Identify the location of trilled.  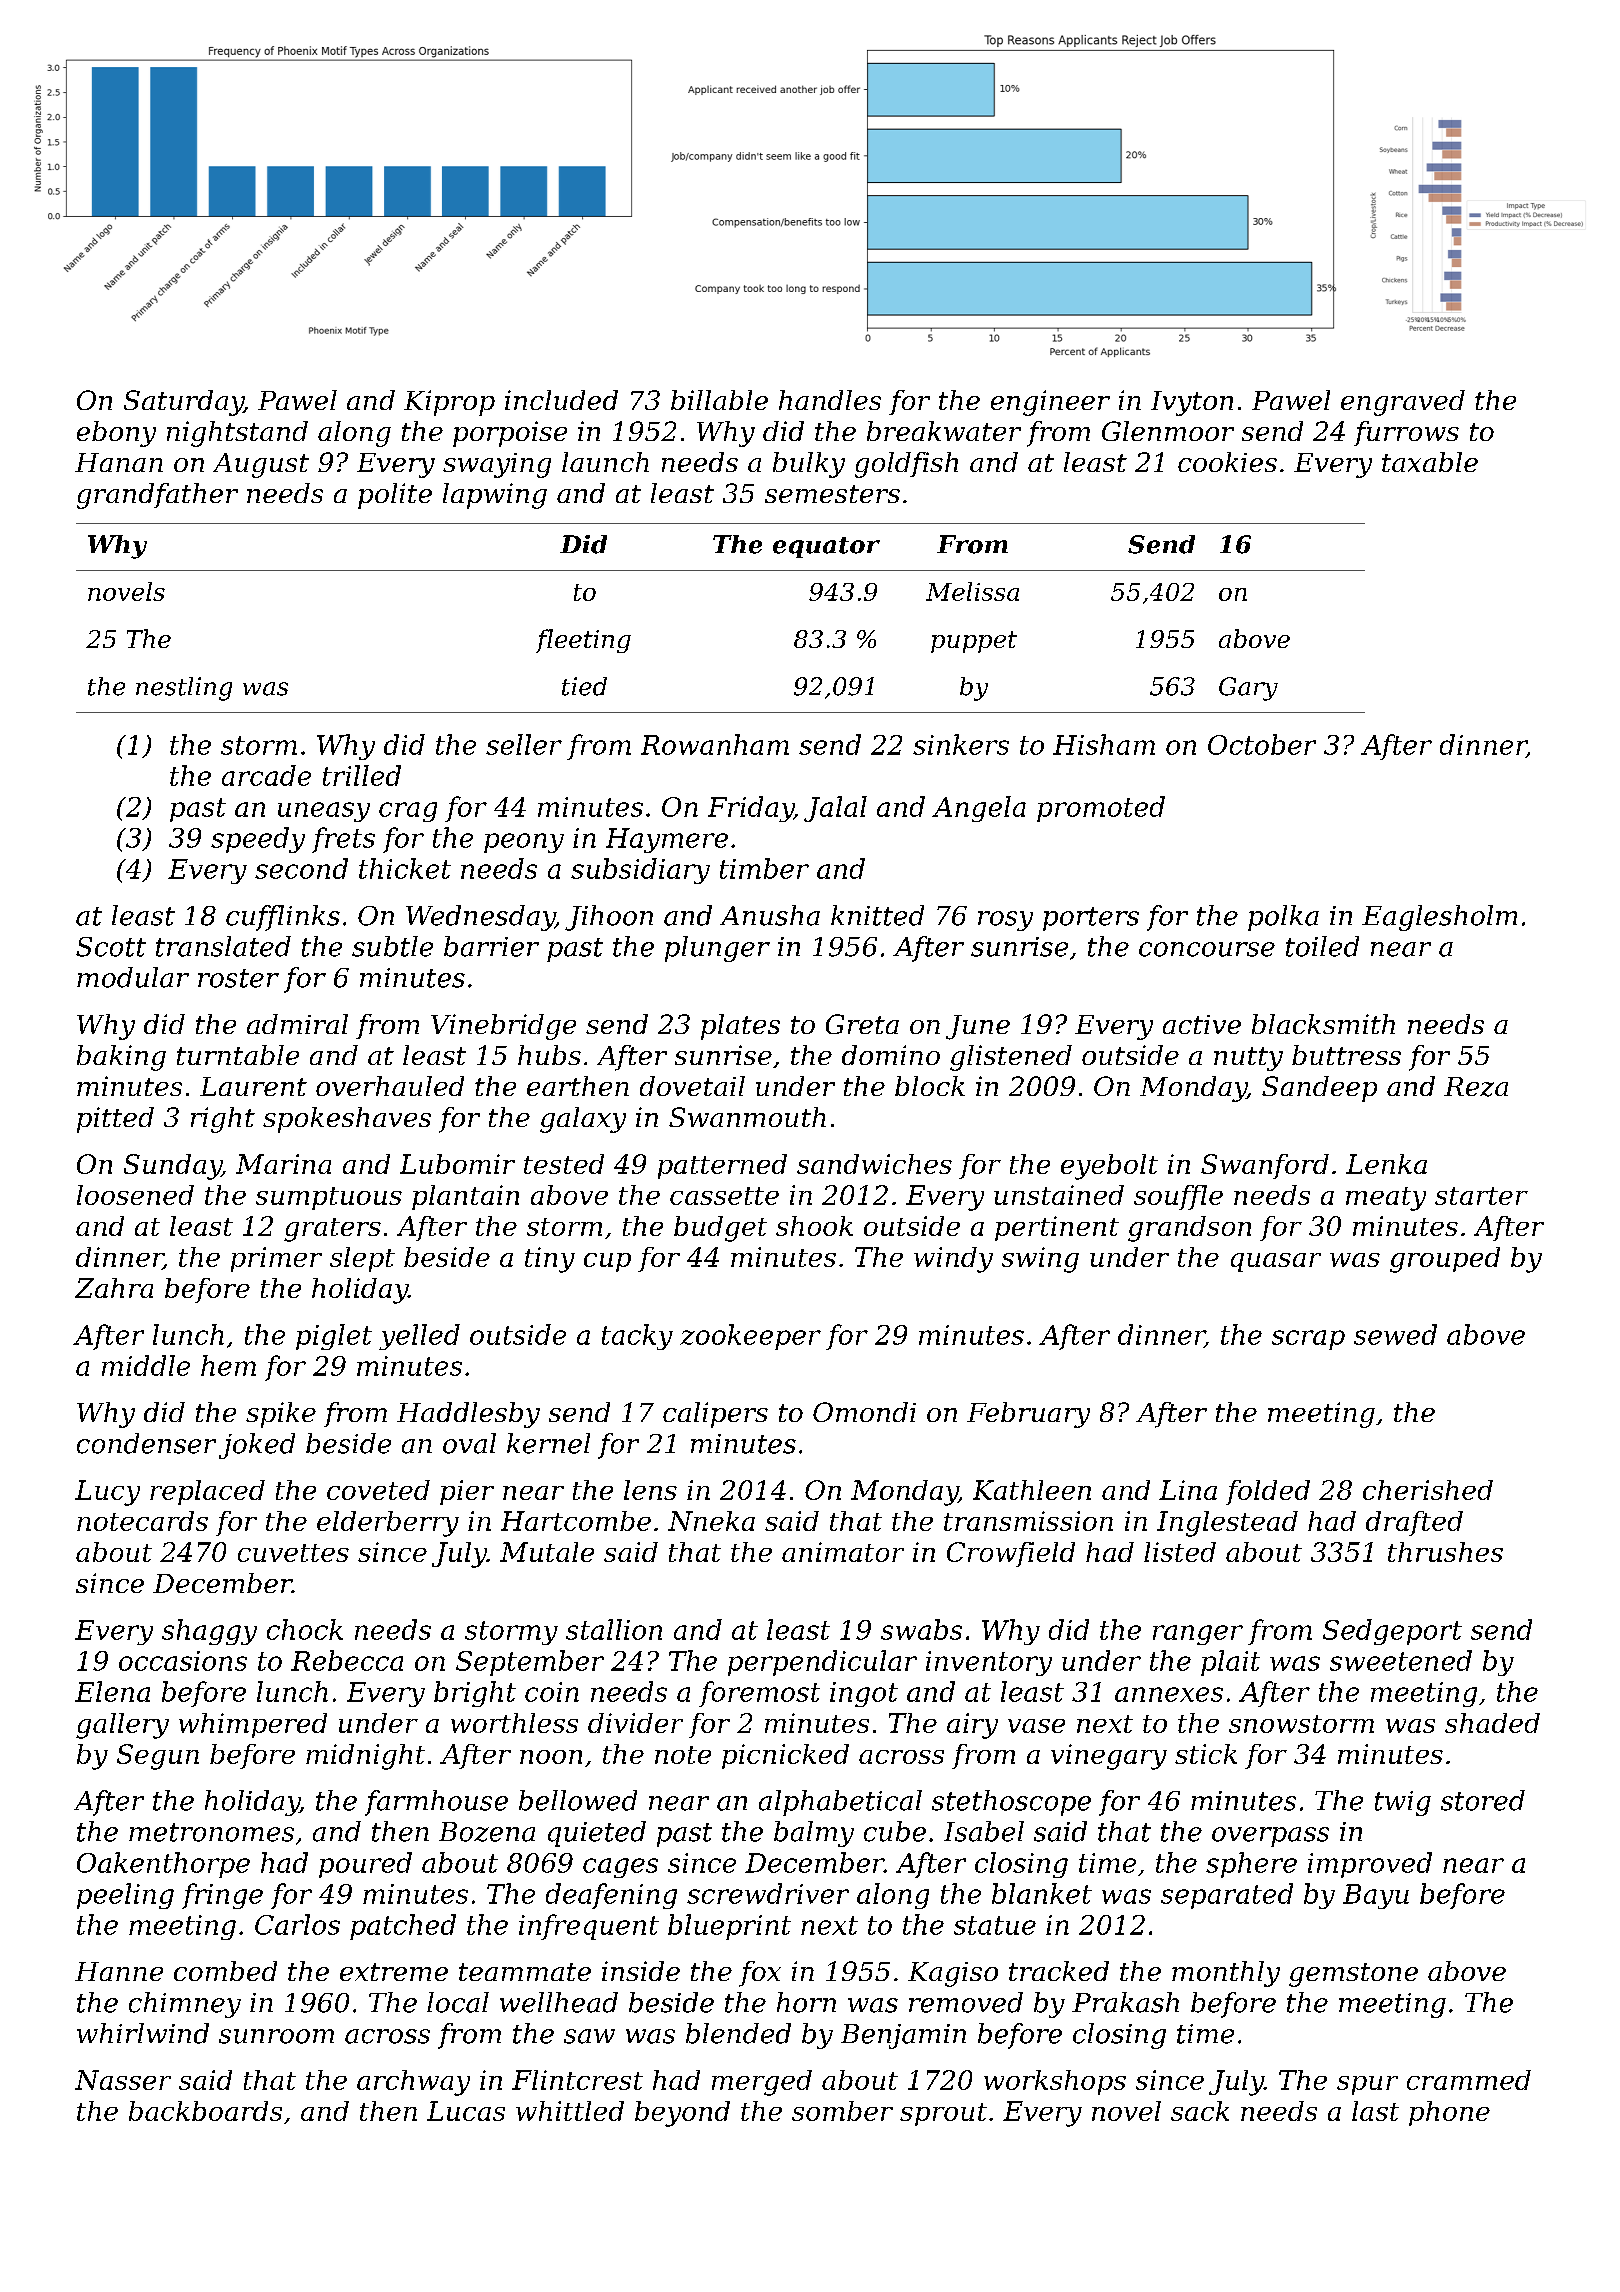
(362, 775).
